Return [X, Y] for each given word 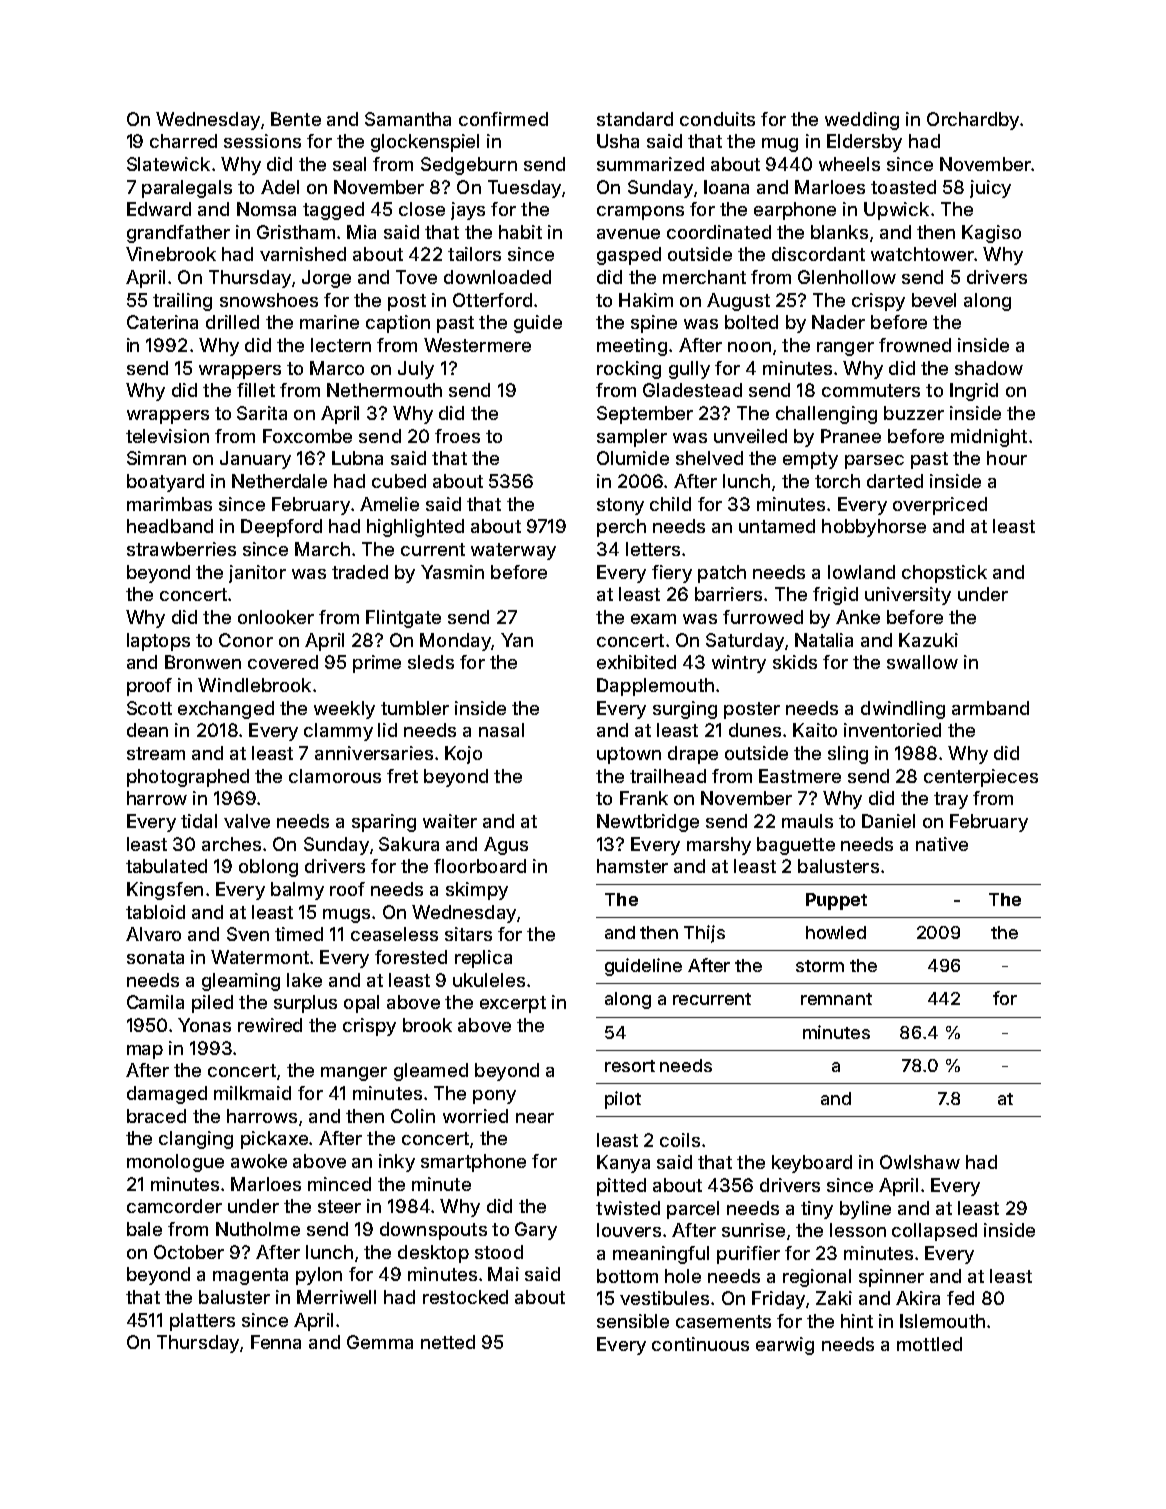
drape [693, 755]
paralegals [187, 189]
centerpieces [981, 778]
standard [635, 119]
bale [144, 1229]
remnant [836, 999]
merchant [704, 277]
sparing [384, 823]
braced [156, 1116]
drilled [232, 322]
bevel [934, 300]
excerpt [513, 1004]
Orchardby [973, 121]
